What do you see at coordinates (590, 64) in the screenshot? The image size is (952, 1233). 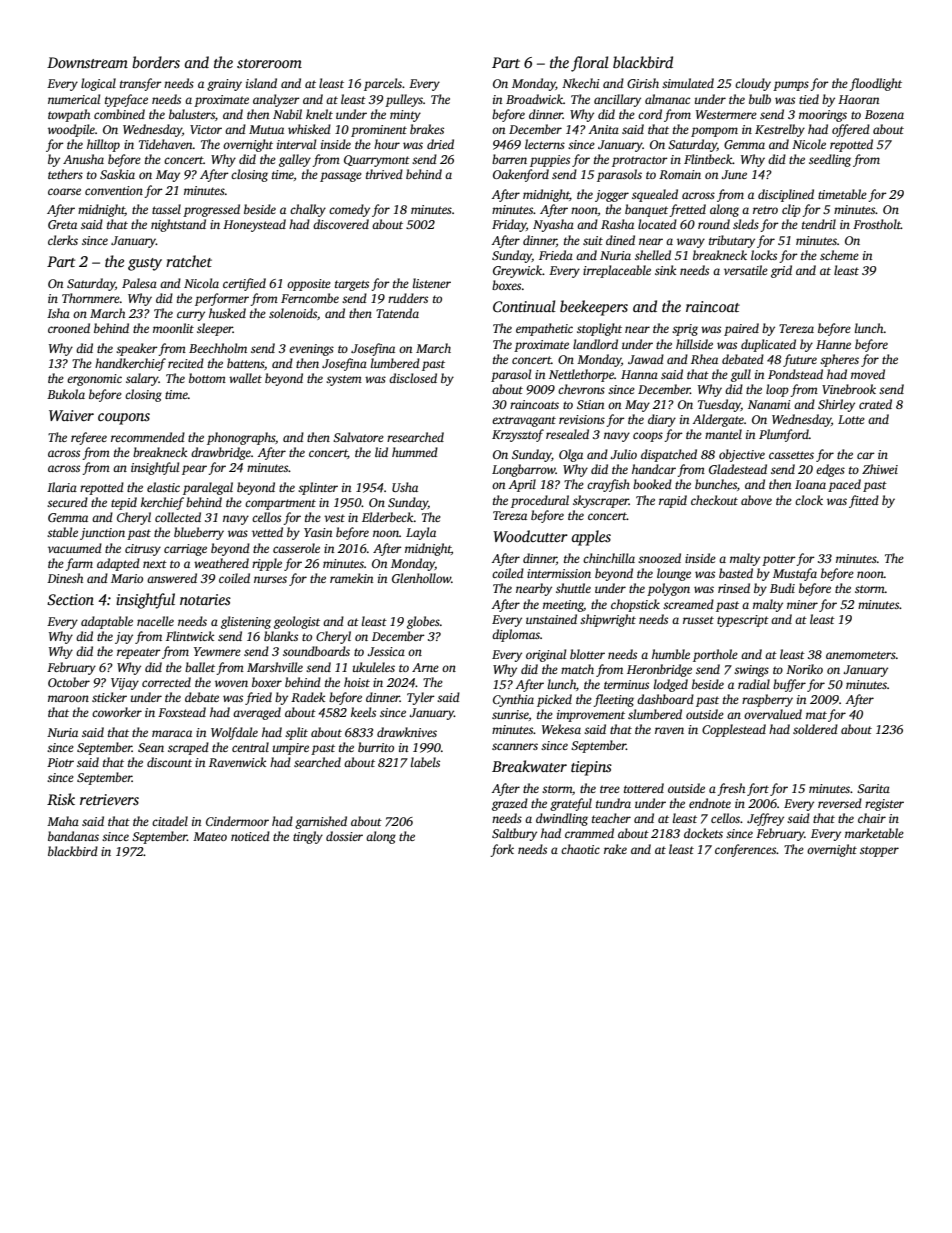 I see `floral` at bounding box center [590, 64].
